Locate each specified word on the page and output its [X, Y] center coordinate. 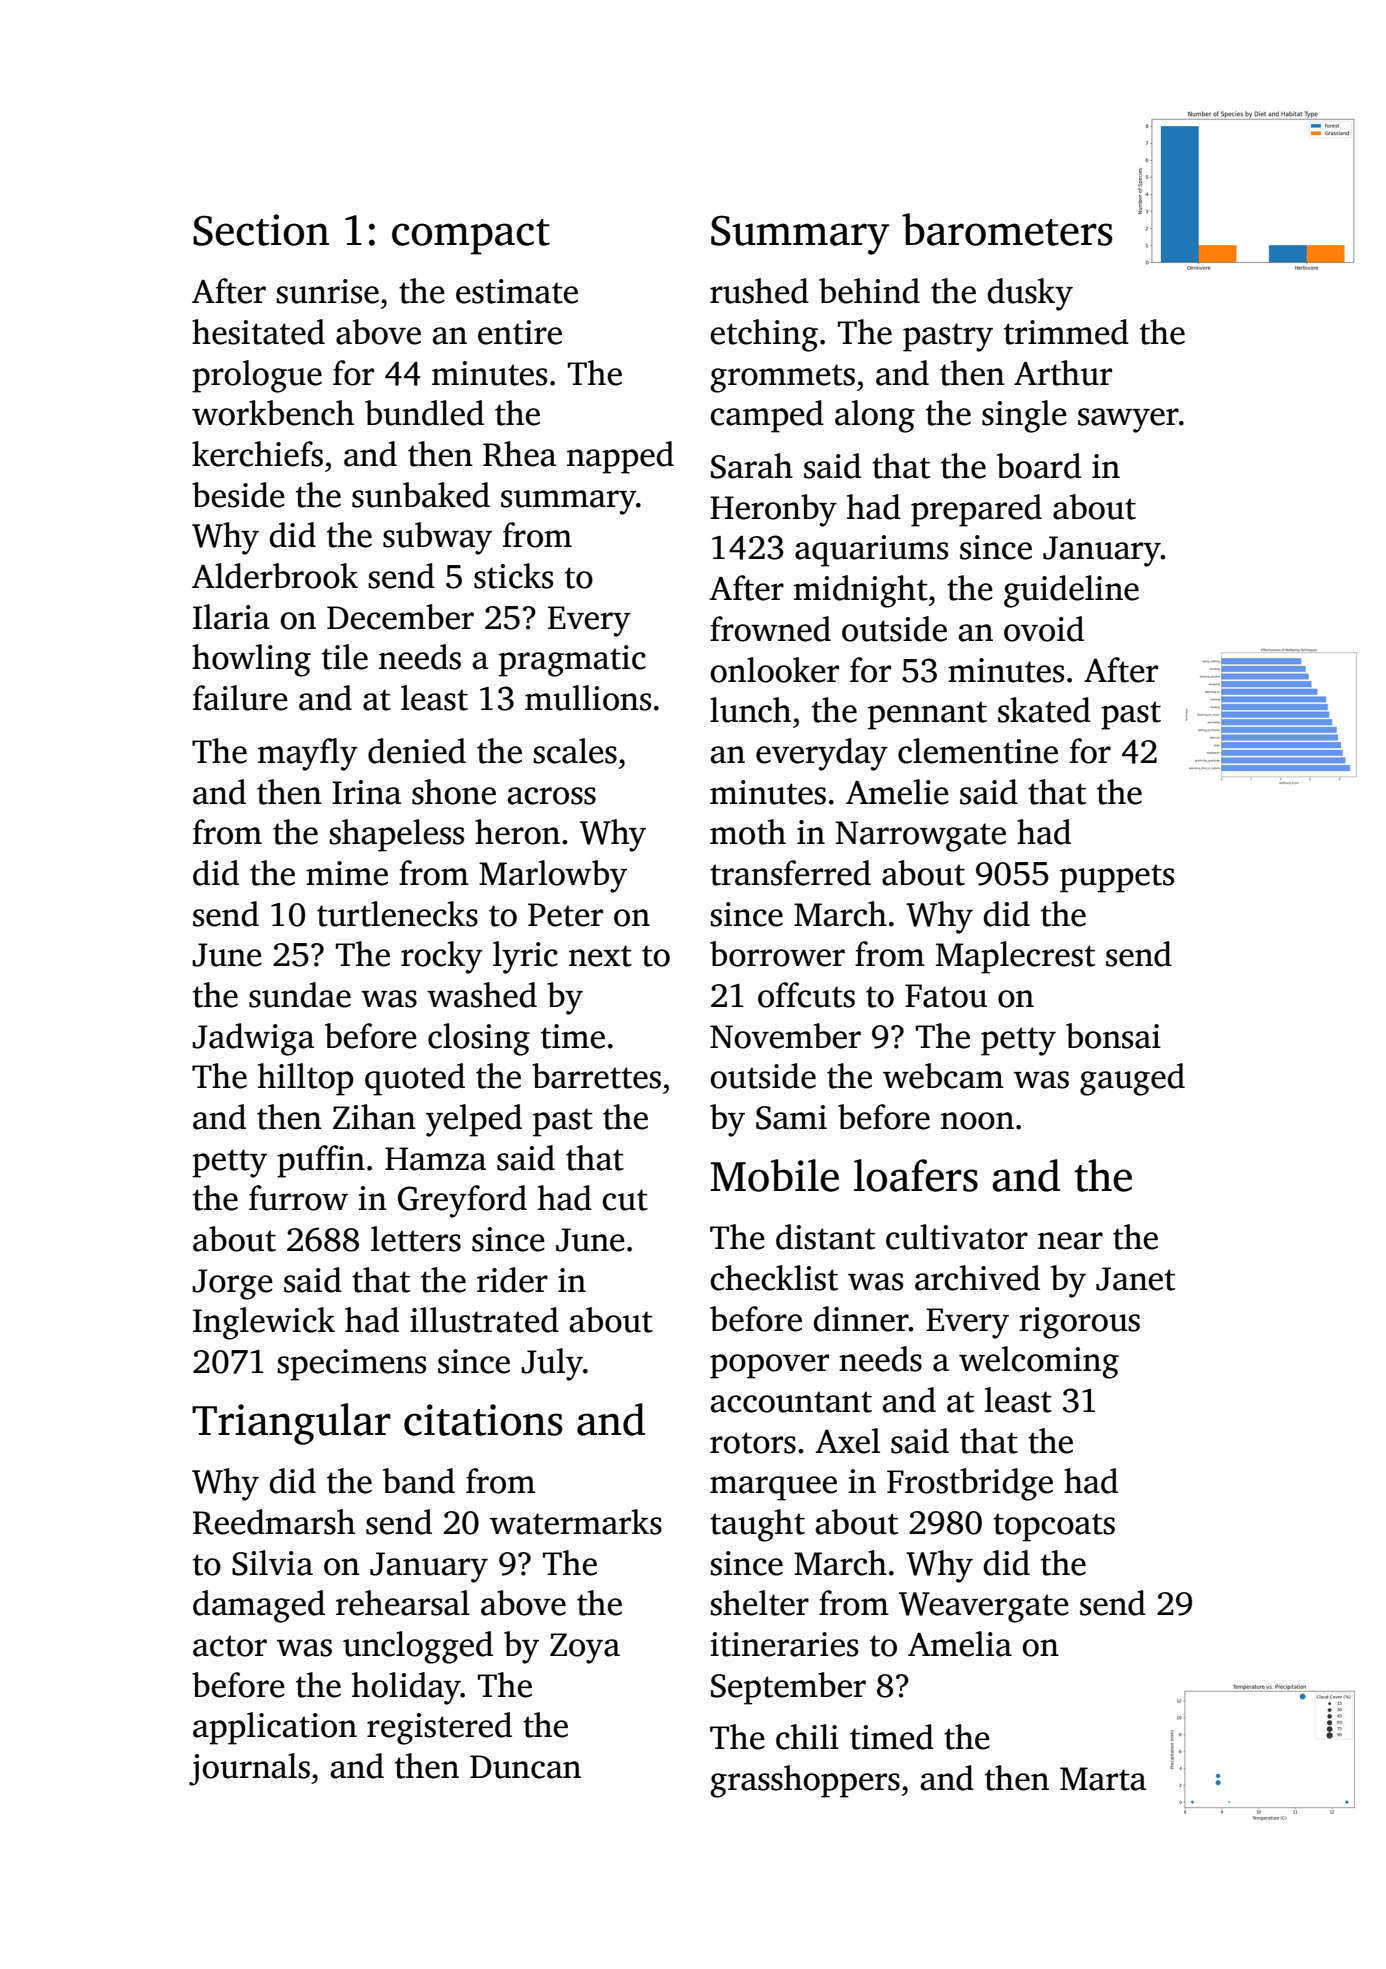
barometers [1007, 229]
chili [807, 1737]
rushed [759, 291]
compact [471, 237]
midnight [861, 591]
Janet [1135, 1279]
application [275, 1728]
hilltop [306, 1079]
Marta [1103, 1779]
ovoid [1044, 629]
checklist [774, 1278]
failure [240, 698]
